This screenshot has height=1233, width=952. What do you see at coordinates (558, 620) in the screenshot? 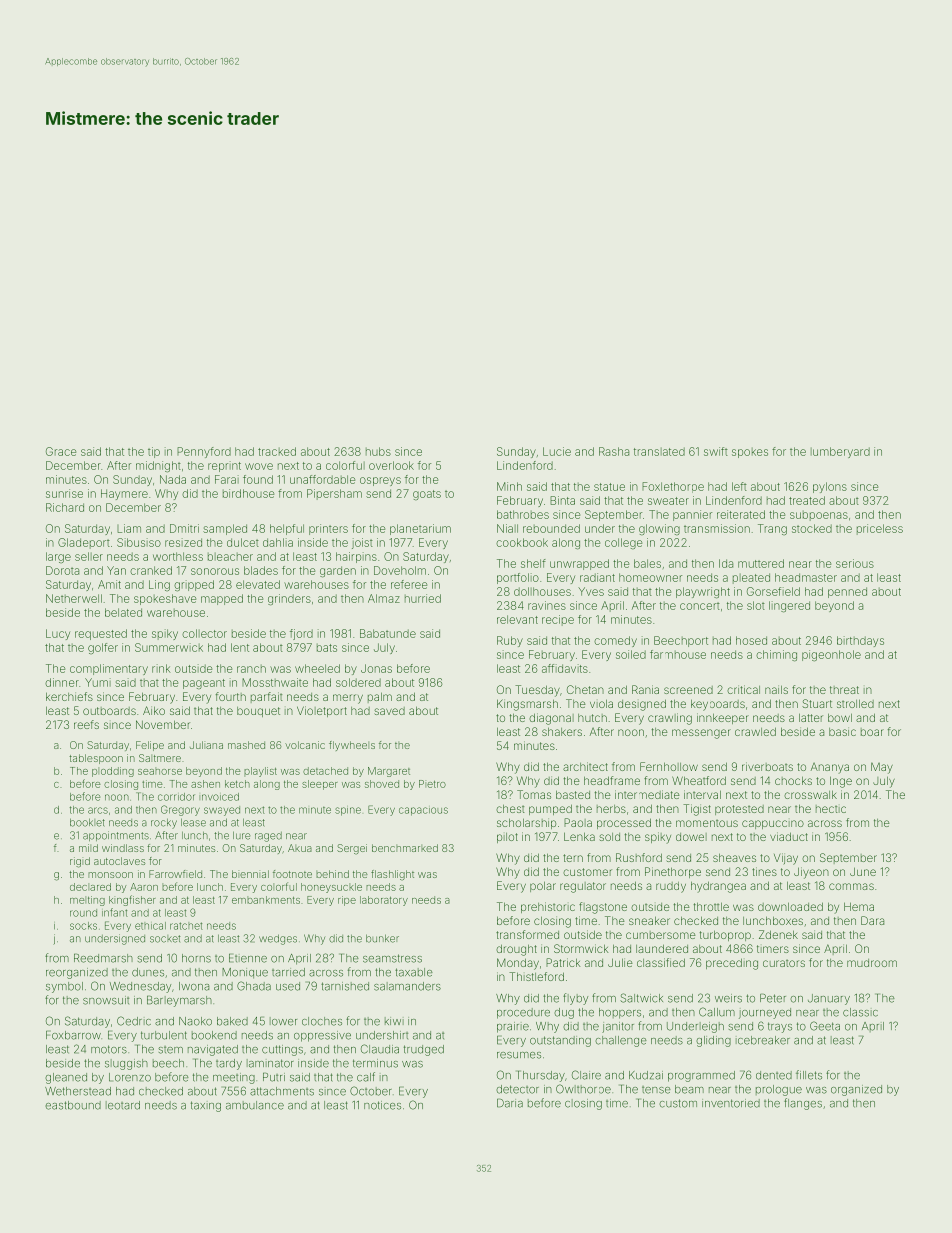
I see `recipe` at bounding box center [558, 620].
